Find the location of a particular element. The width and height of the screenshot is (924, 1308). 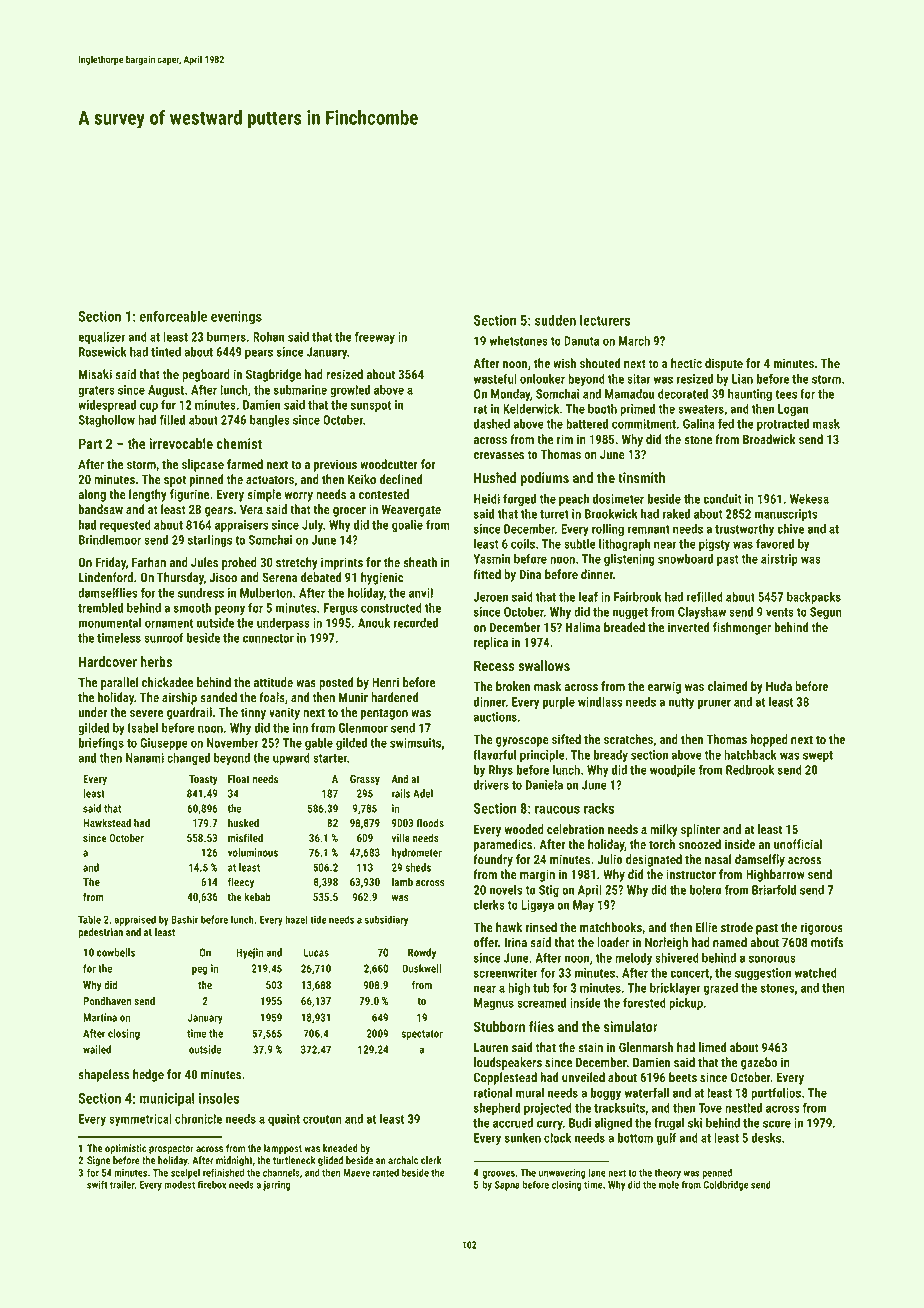

fishmonger is located at coordinates (742, 628).
